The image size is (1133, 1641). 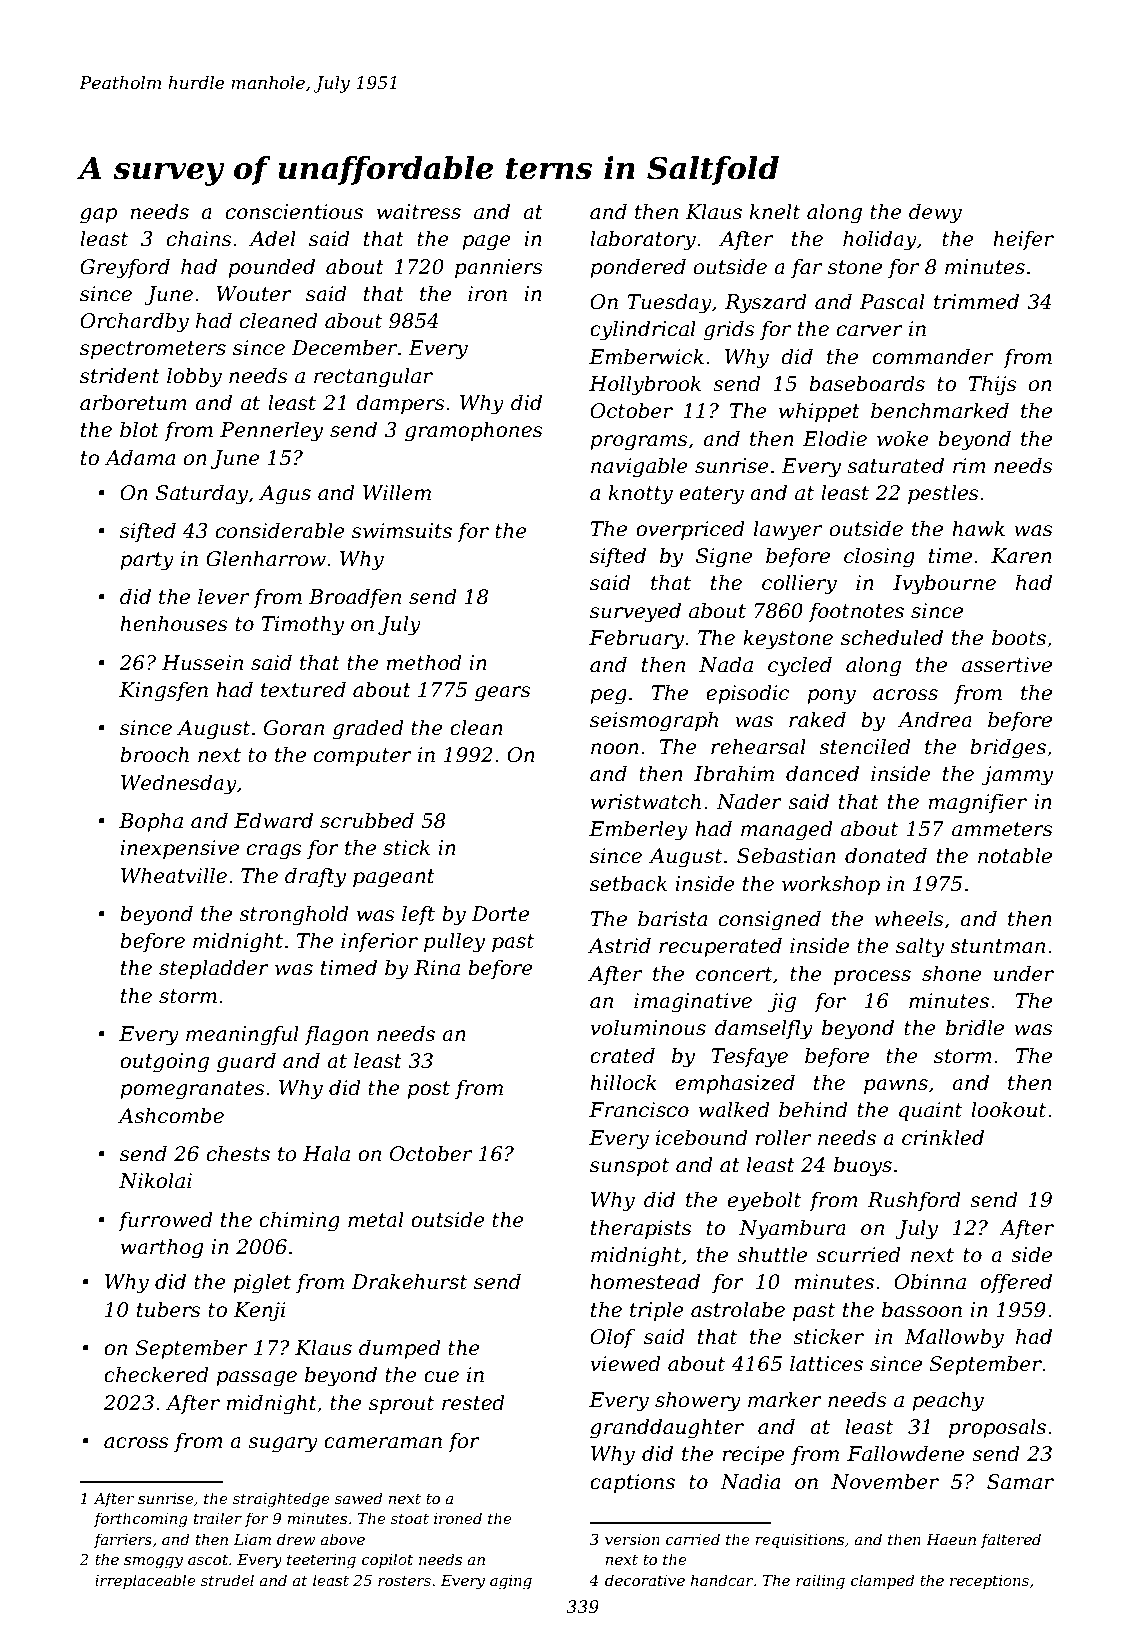 What do you see at coordinates (1024, 973) in the image?
I see `under` at bounding box center [1024, 973].
